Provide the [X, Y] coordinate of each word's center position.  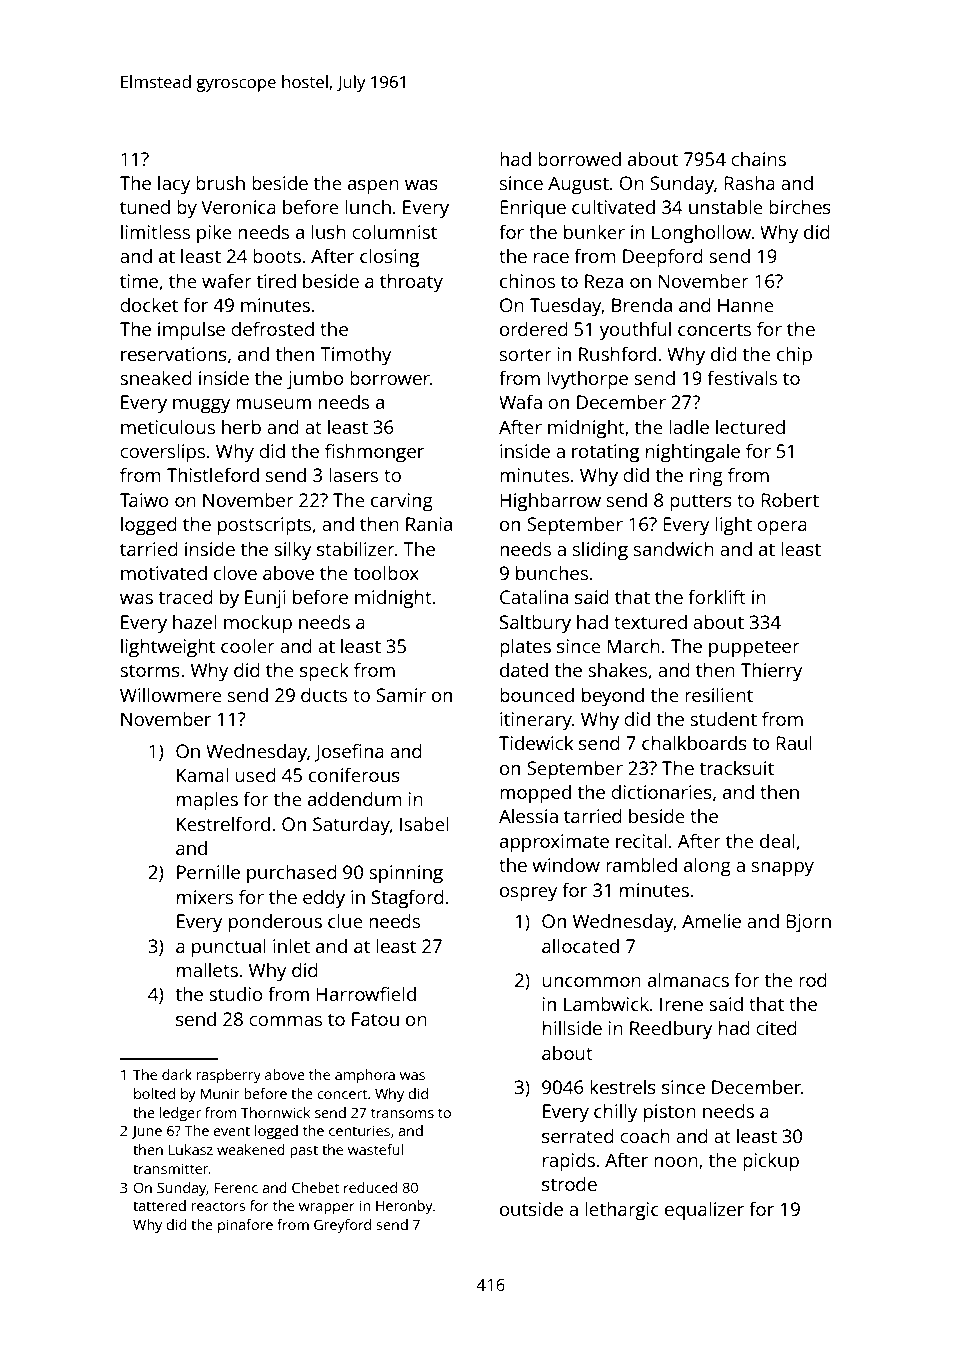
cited [776, 1027]
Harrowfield [366, 993]
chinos [527, 280]
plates [525, 648]
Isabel [424, 823]
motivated [164, 572]
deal [777, 840]
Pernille [208, 871]
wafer [227, 280]
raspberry [229, 1076]
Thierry [772, 672]
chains [758, 158]
